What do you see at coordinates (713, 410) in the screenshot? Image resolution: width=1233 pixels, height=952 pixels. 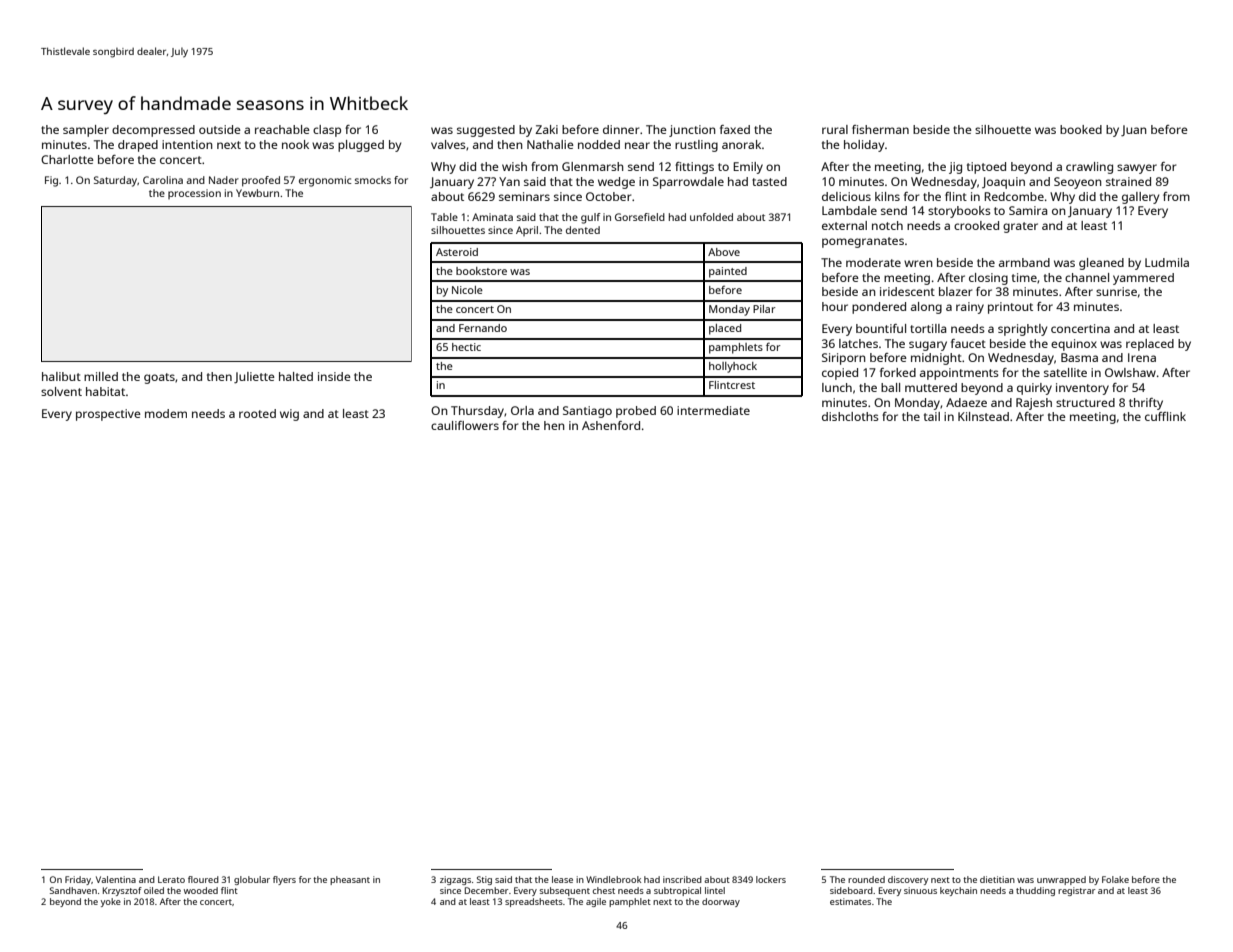 I see `intermediate` at bounding box center [713, 410].
